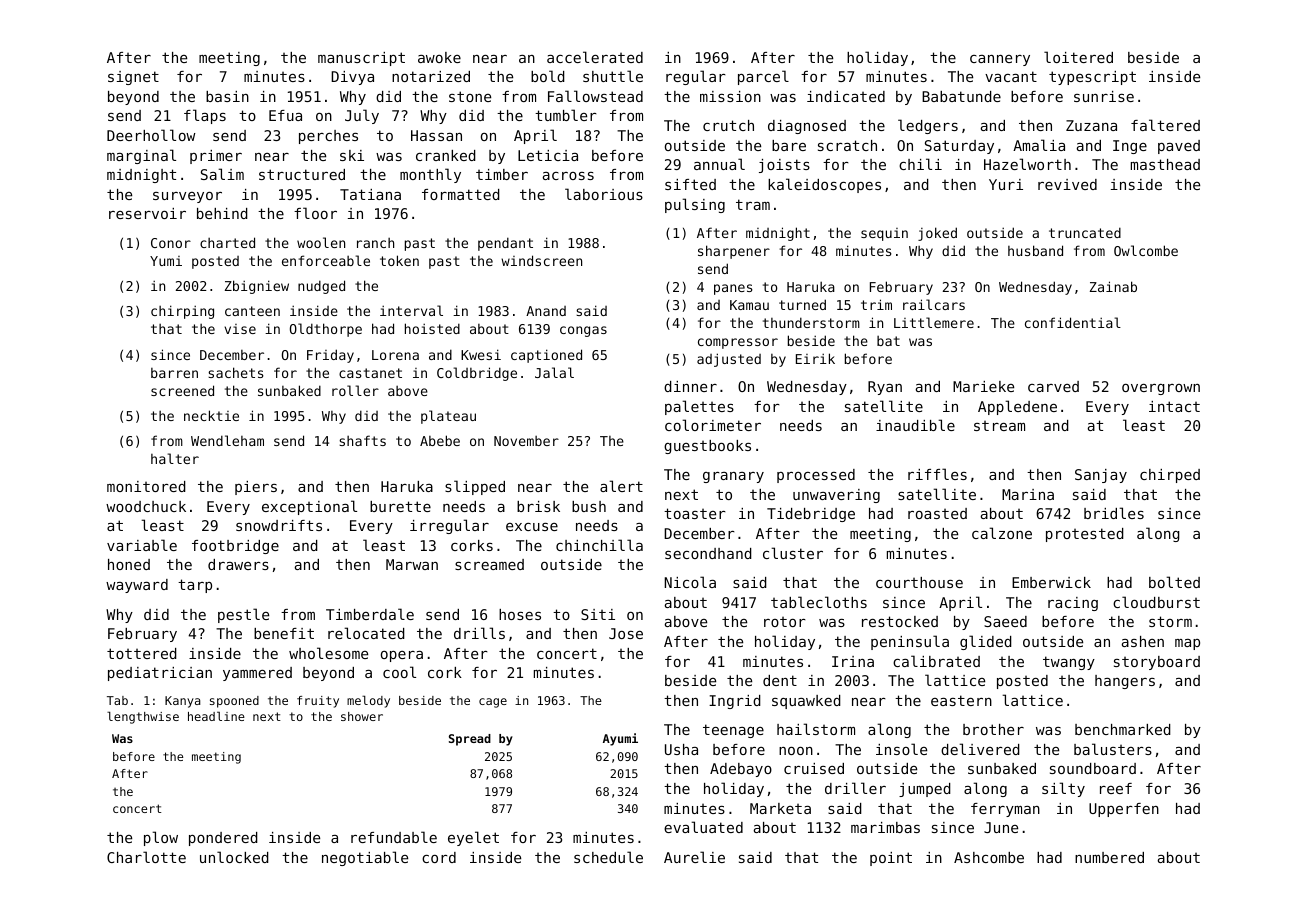  Describe the element at coordinates (1067, 184) in the page. I see `revived` at that location.
